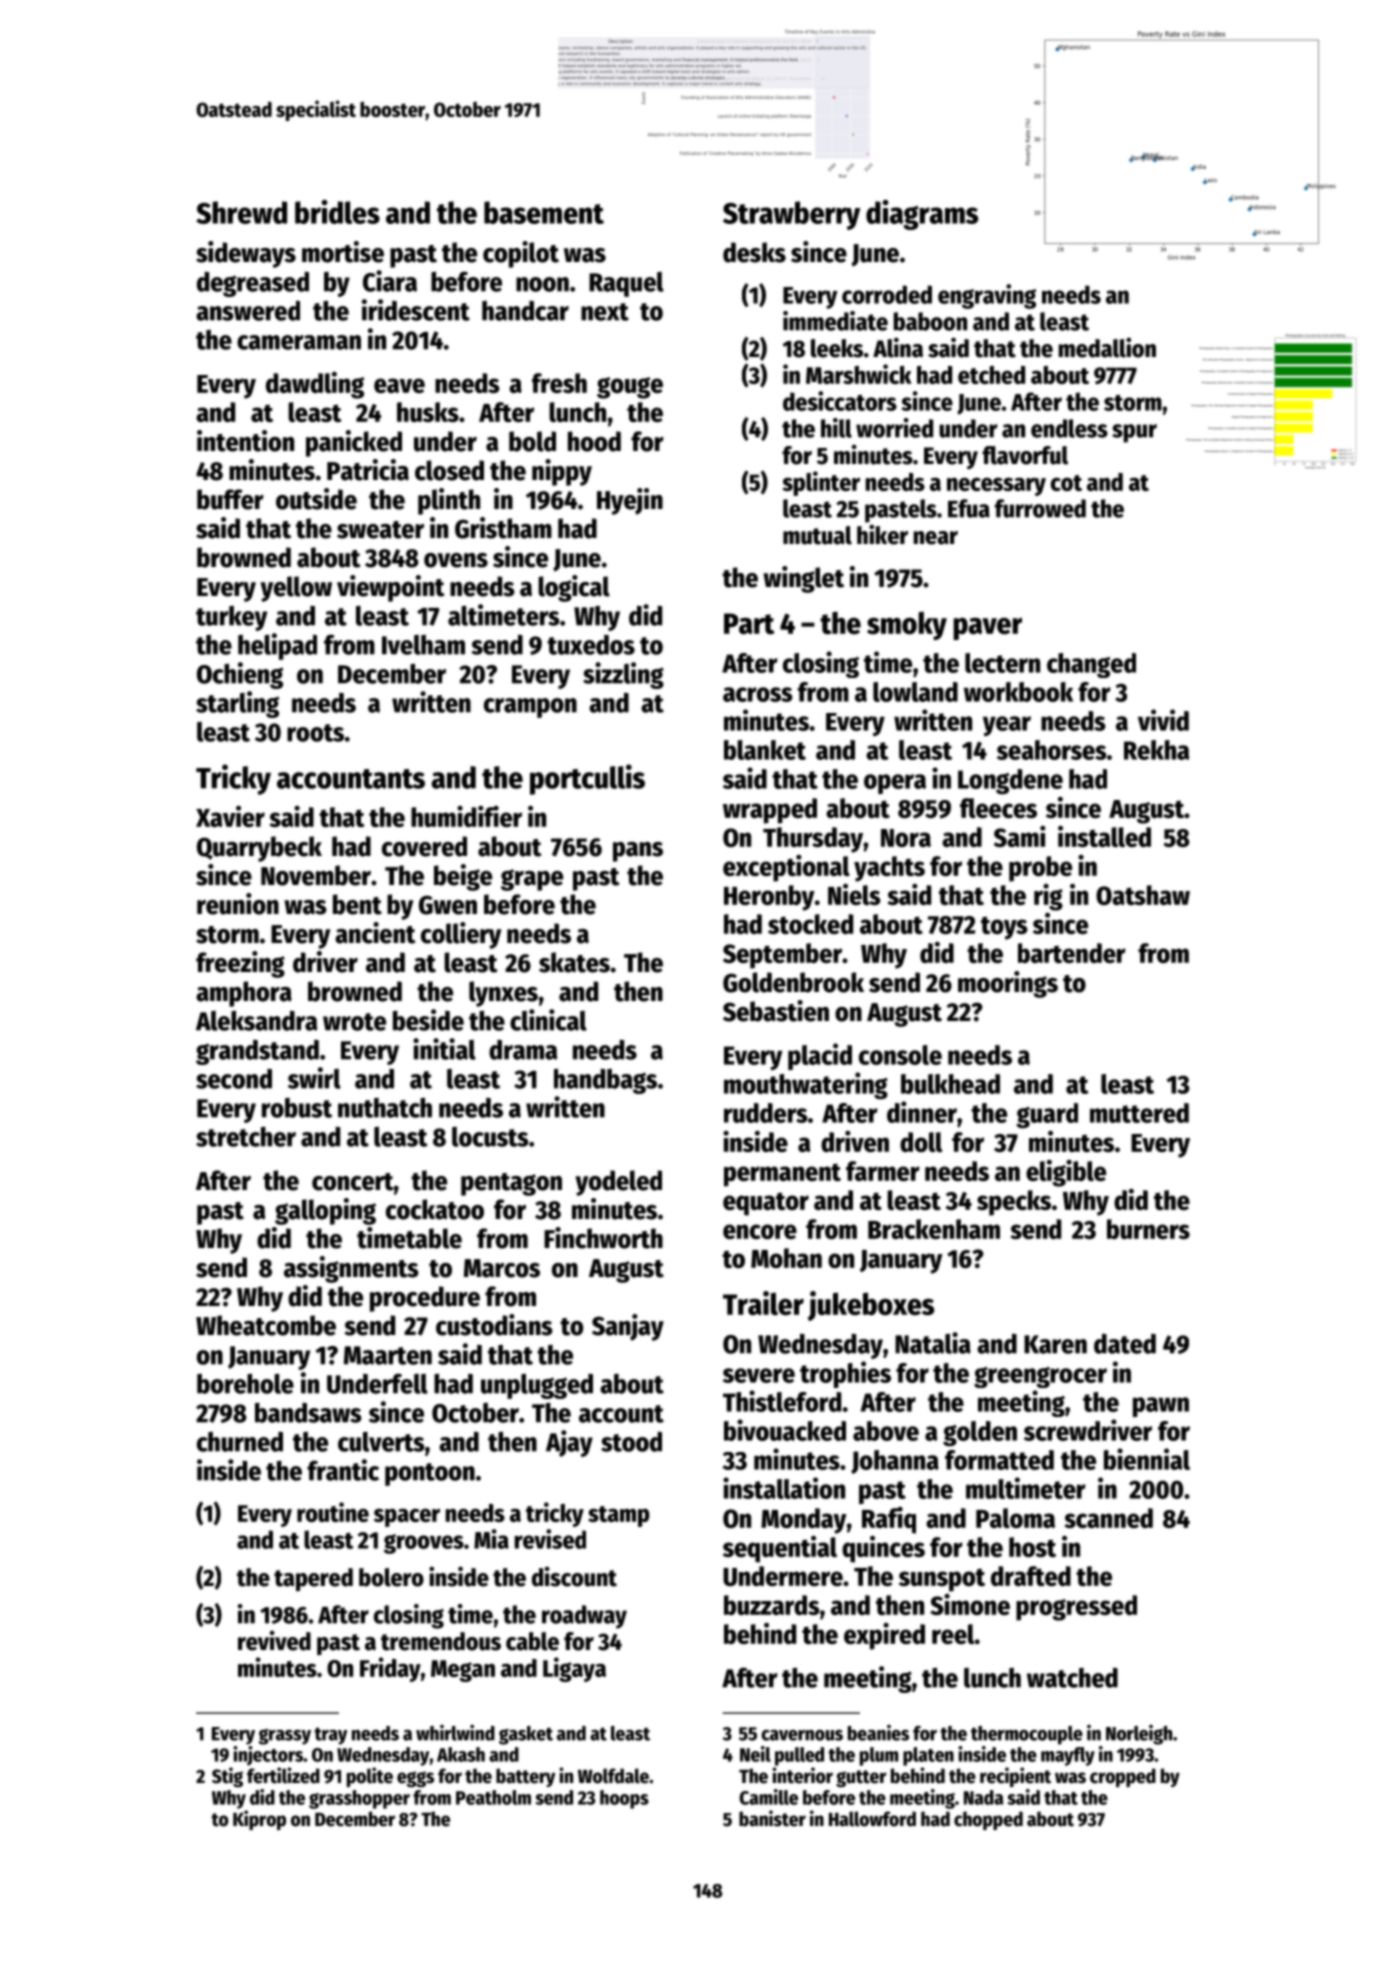 The width and height of the document is (1386, 1969). Describe the element at coordinates (314, 1078) in the document. I see `swirl` at that location.
